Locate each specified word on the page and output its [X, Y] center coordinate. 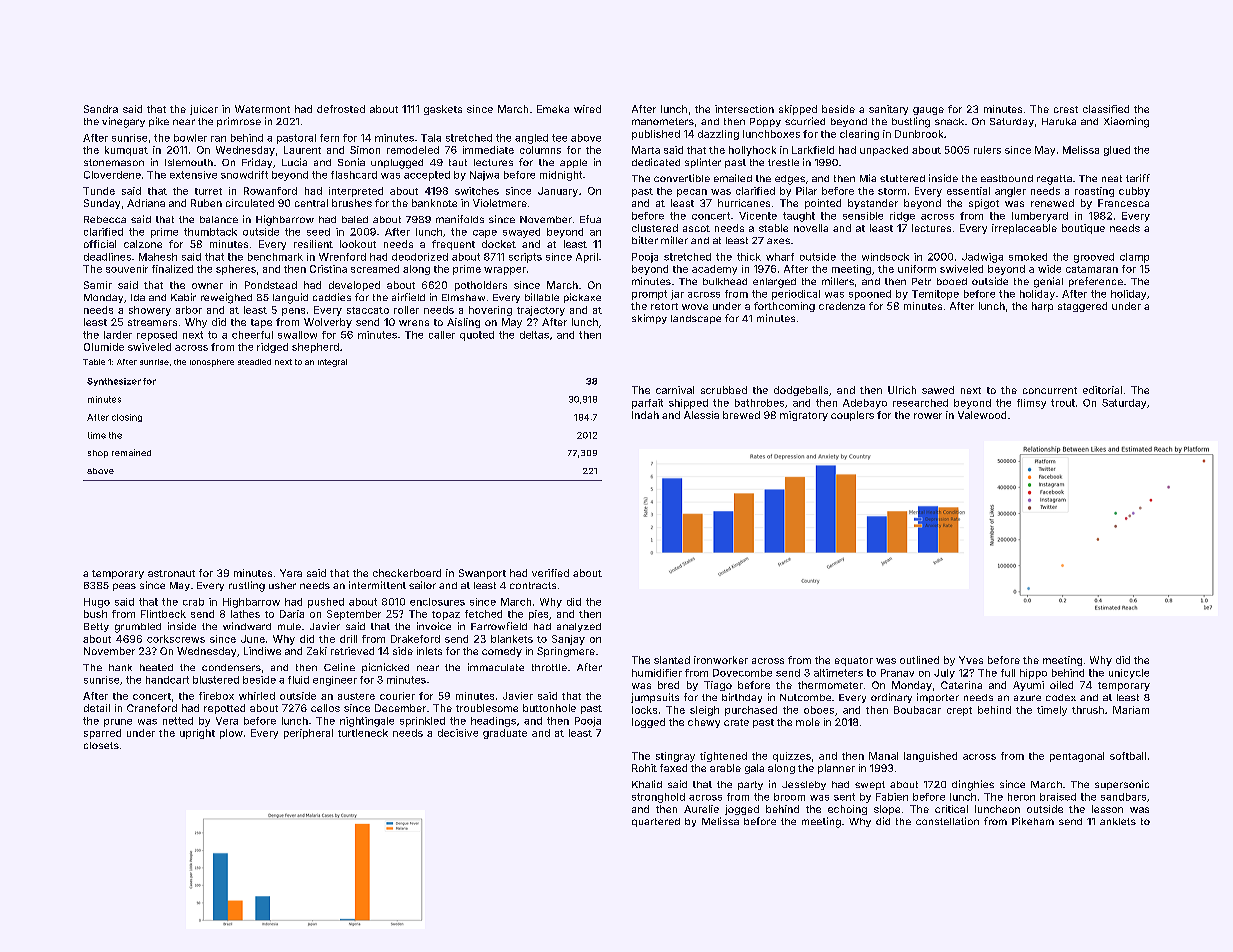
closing [127, 418]
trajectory [541, 311]
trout [1063, 403]
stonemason [114, 162]
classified [1106, 109]
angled [531, 139]
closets [101, 745]
